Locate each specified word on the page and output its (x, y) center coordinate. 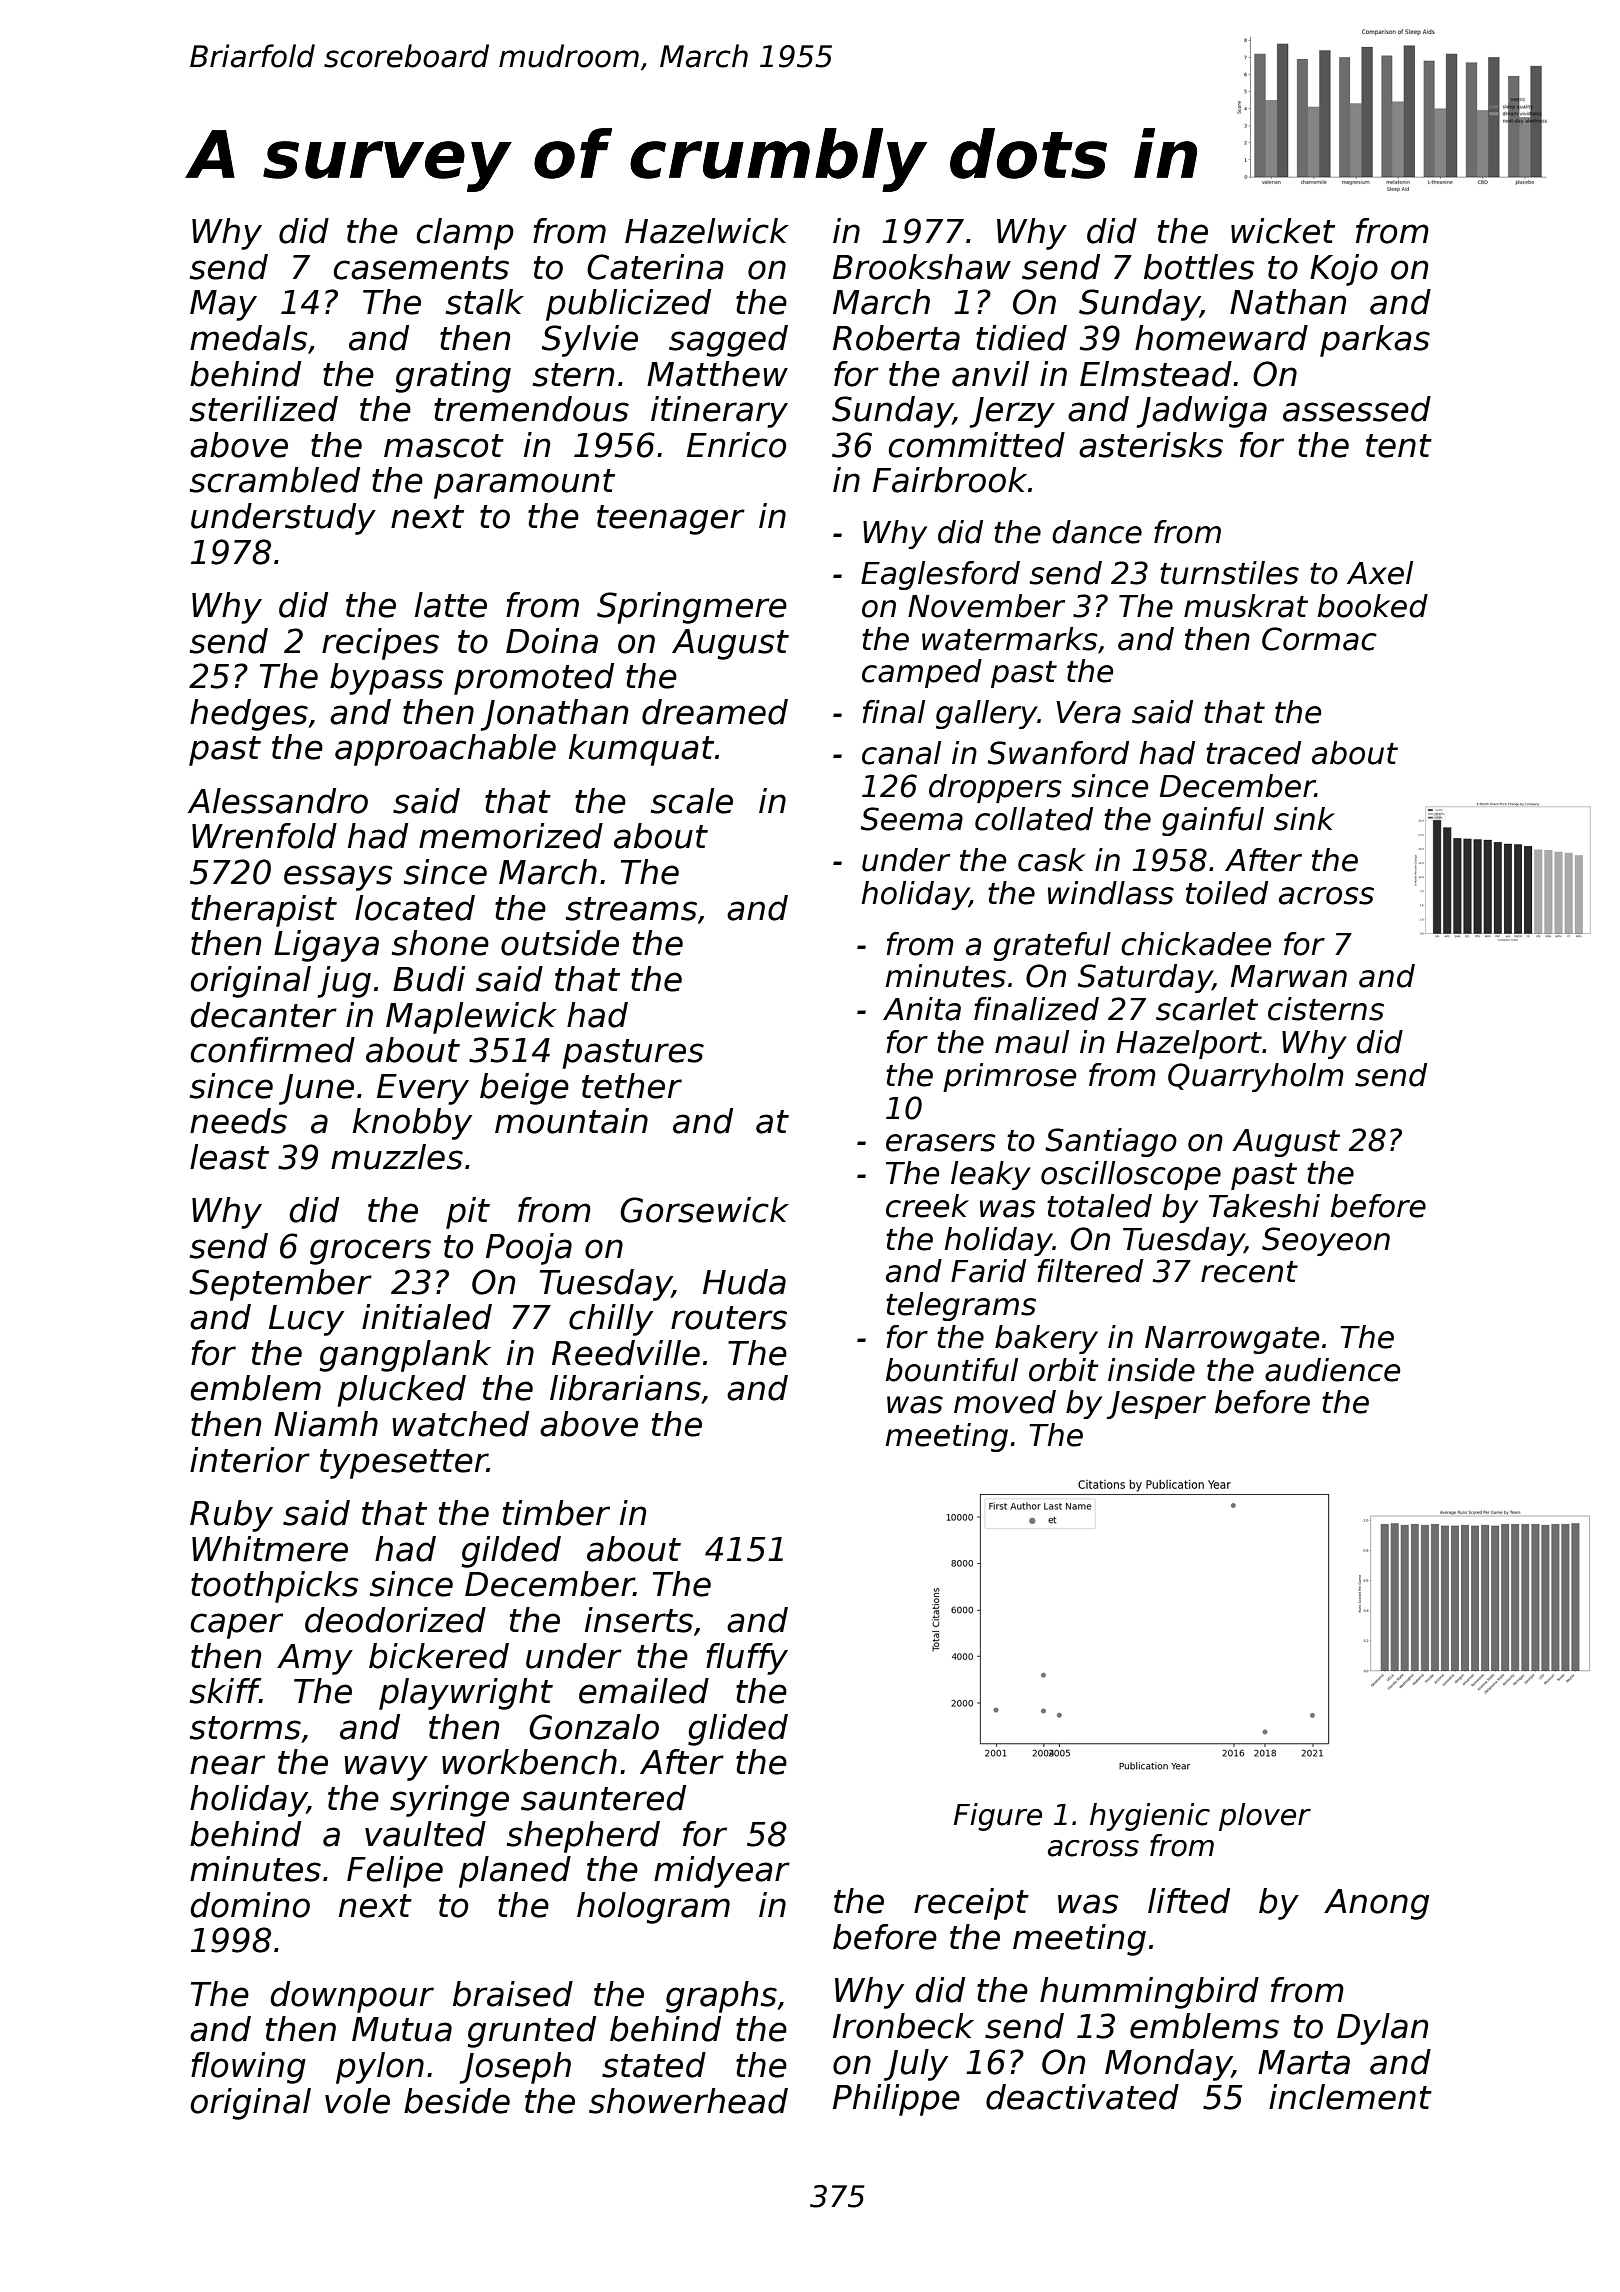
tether (632, 1086)
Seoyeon (1326, 1241)
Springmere (692, 608)
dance (1097, 532)
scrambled (275, 480)
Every (423, 1089)
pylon (380, 2068)
